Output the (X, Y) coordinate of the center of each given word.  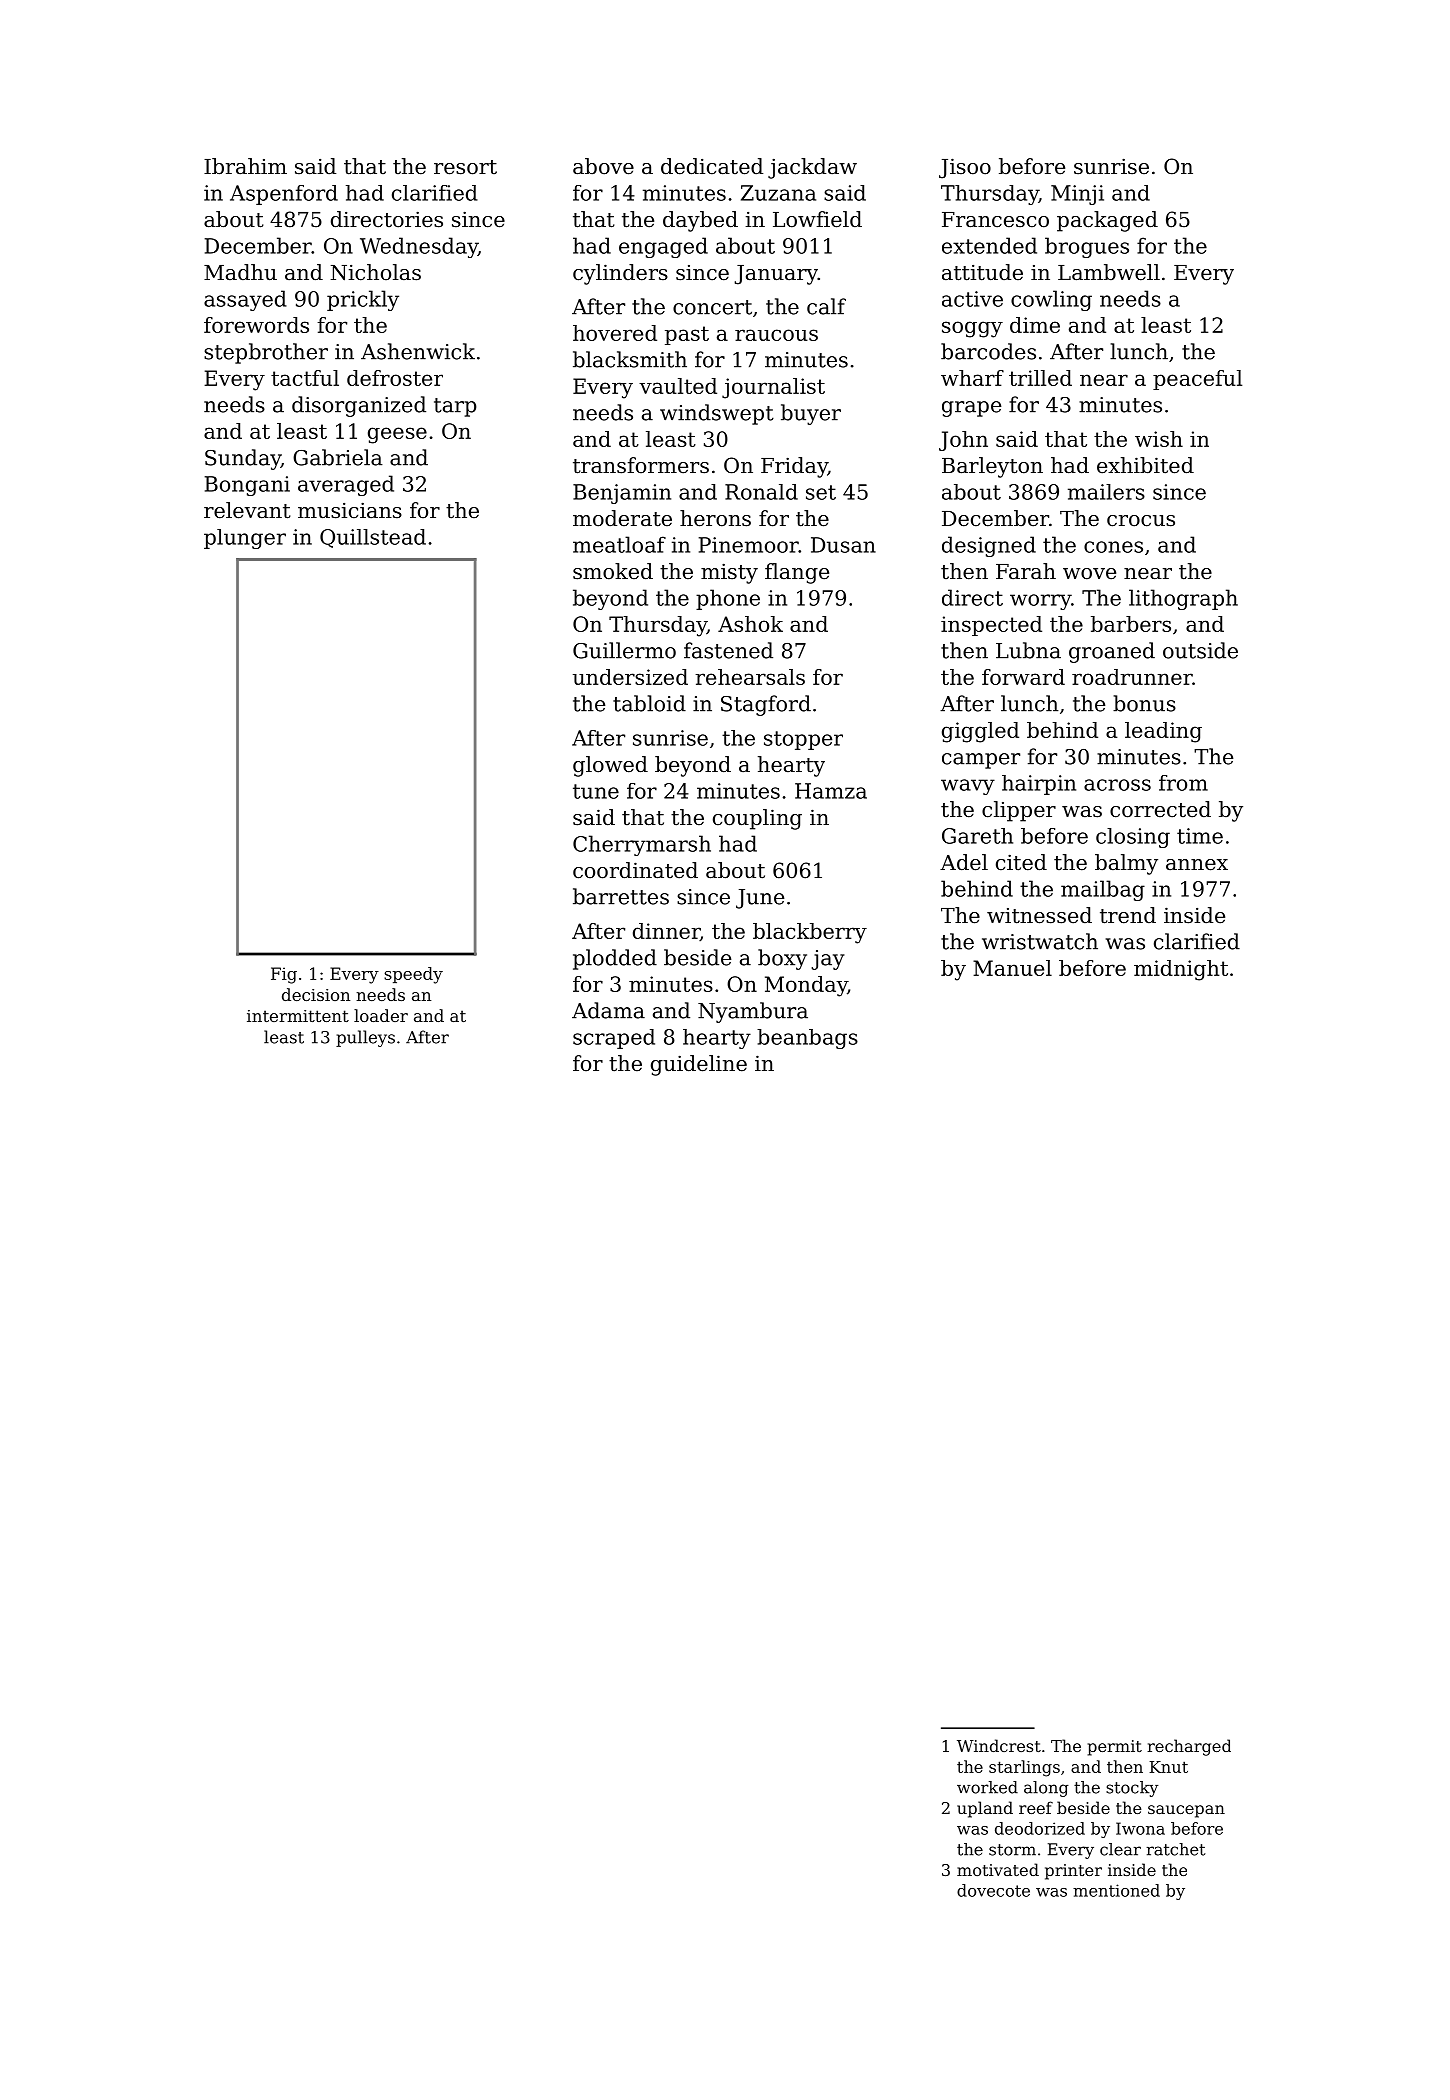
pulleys (365, 1038)
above (603, 166)
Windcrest (999, 1745)
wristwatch (1040, 941)
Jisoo (965, 168)
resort (465, 167)
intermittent (298, 1016)
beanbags (807, 1039)
